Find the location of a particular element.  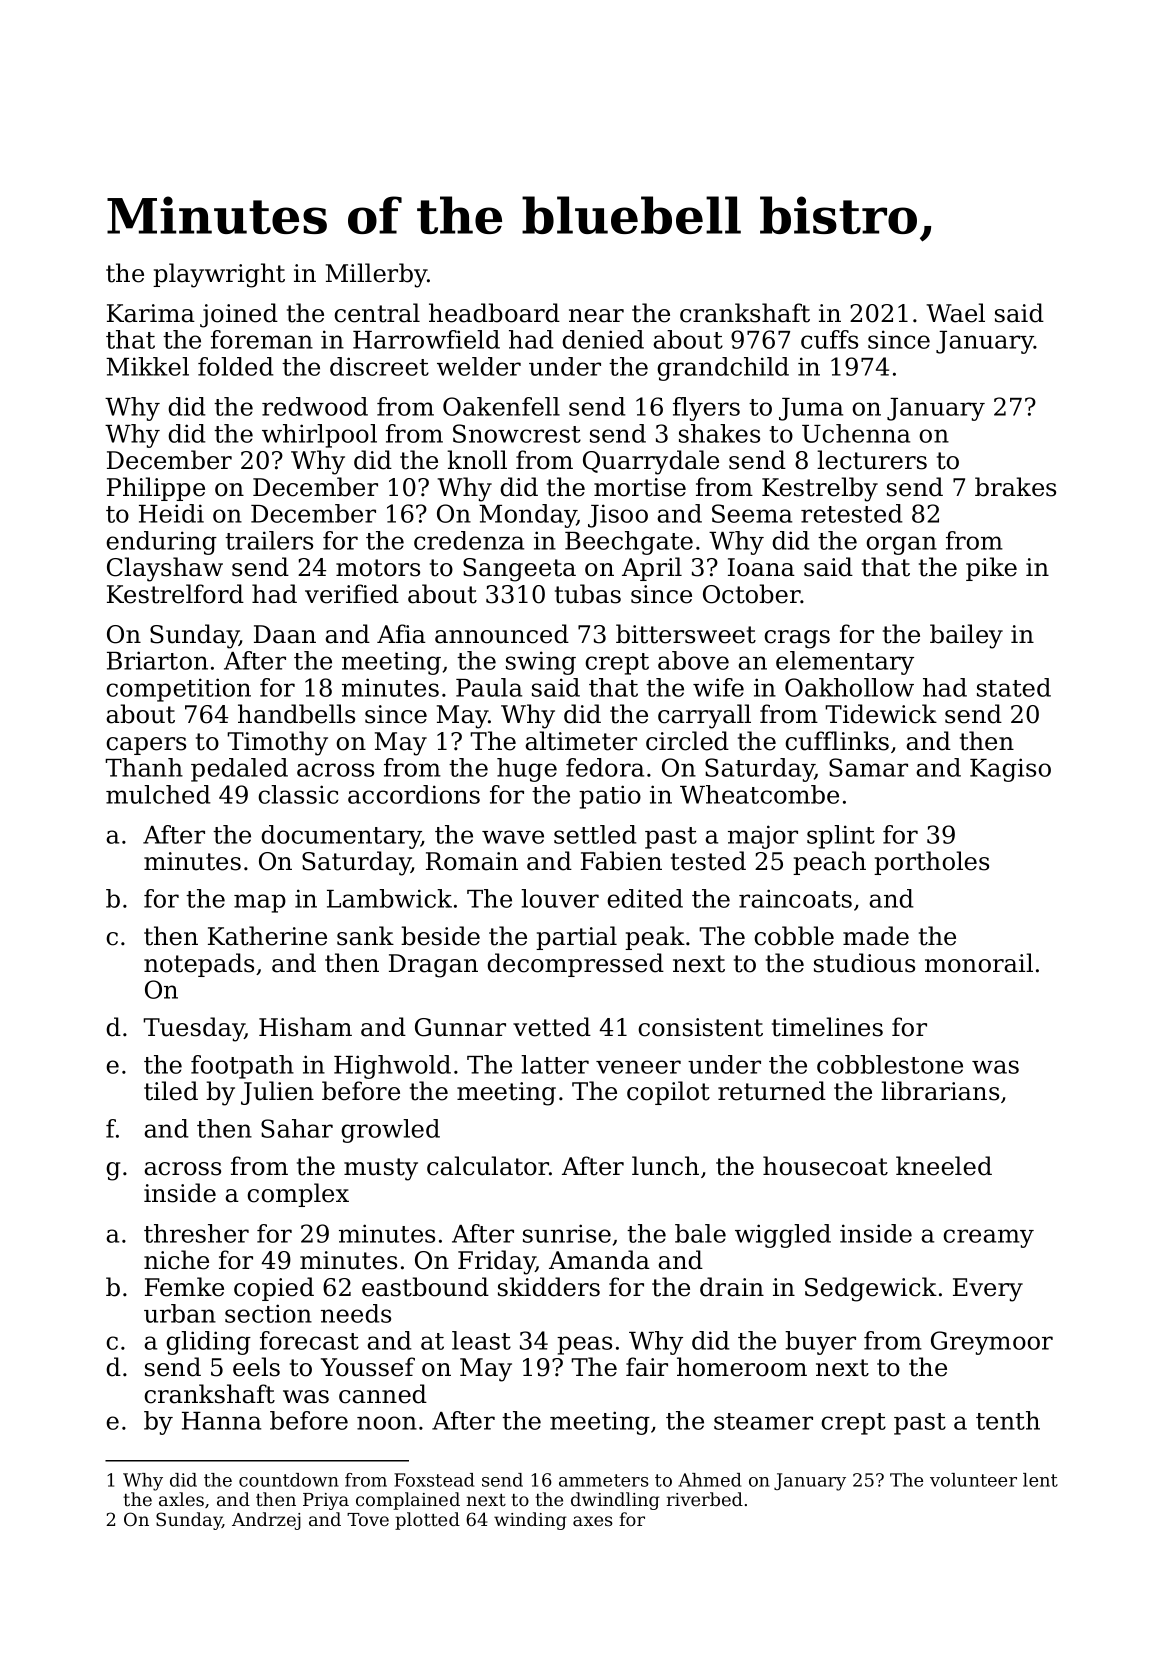

drain is located at coordinates (732, 1287).
